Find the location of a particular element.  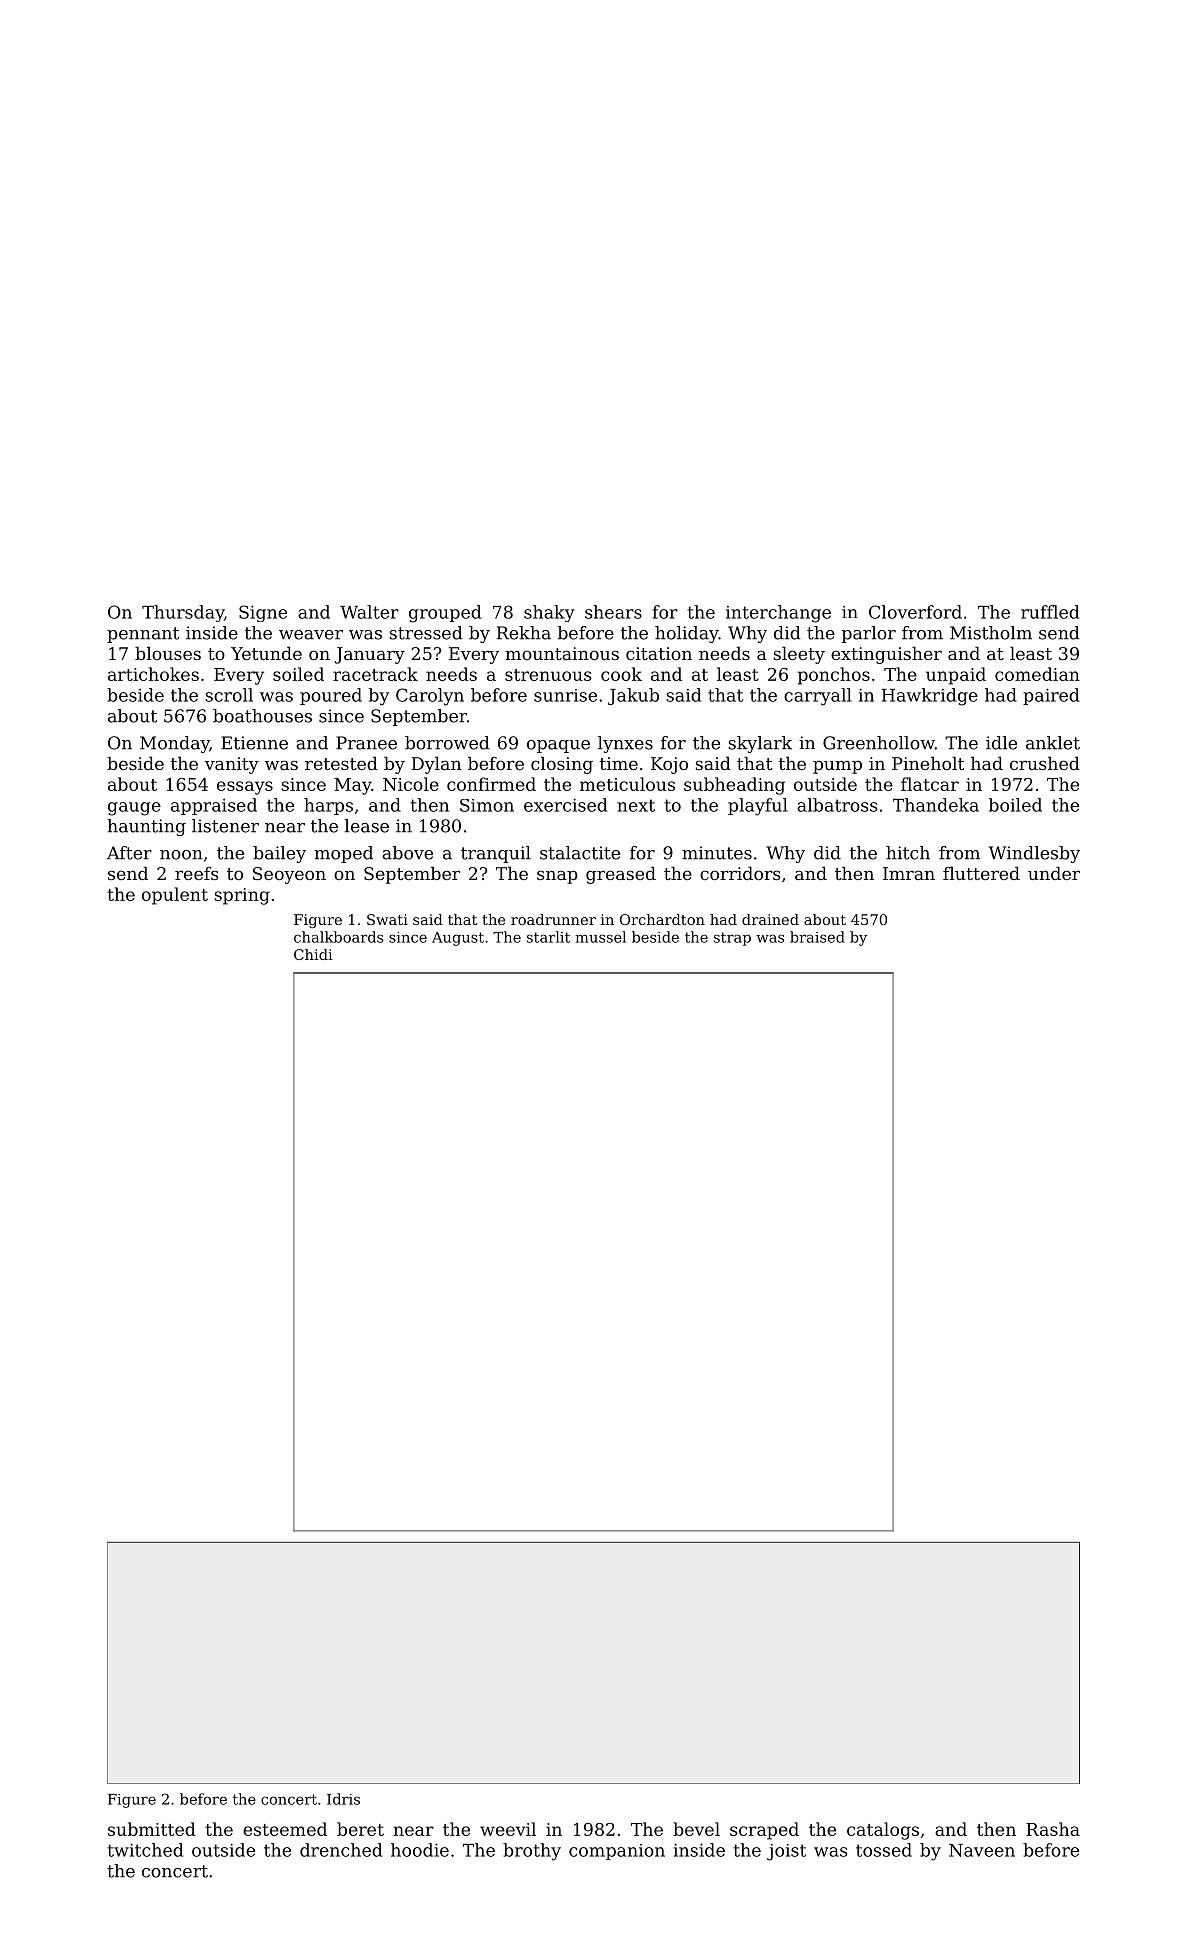

tossed is located at coordinates (884, 1850).
